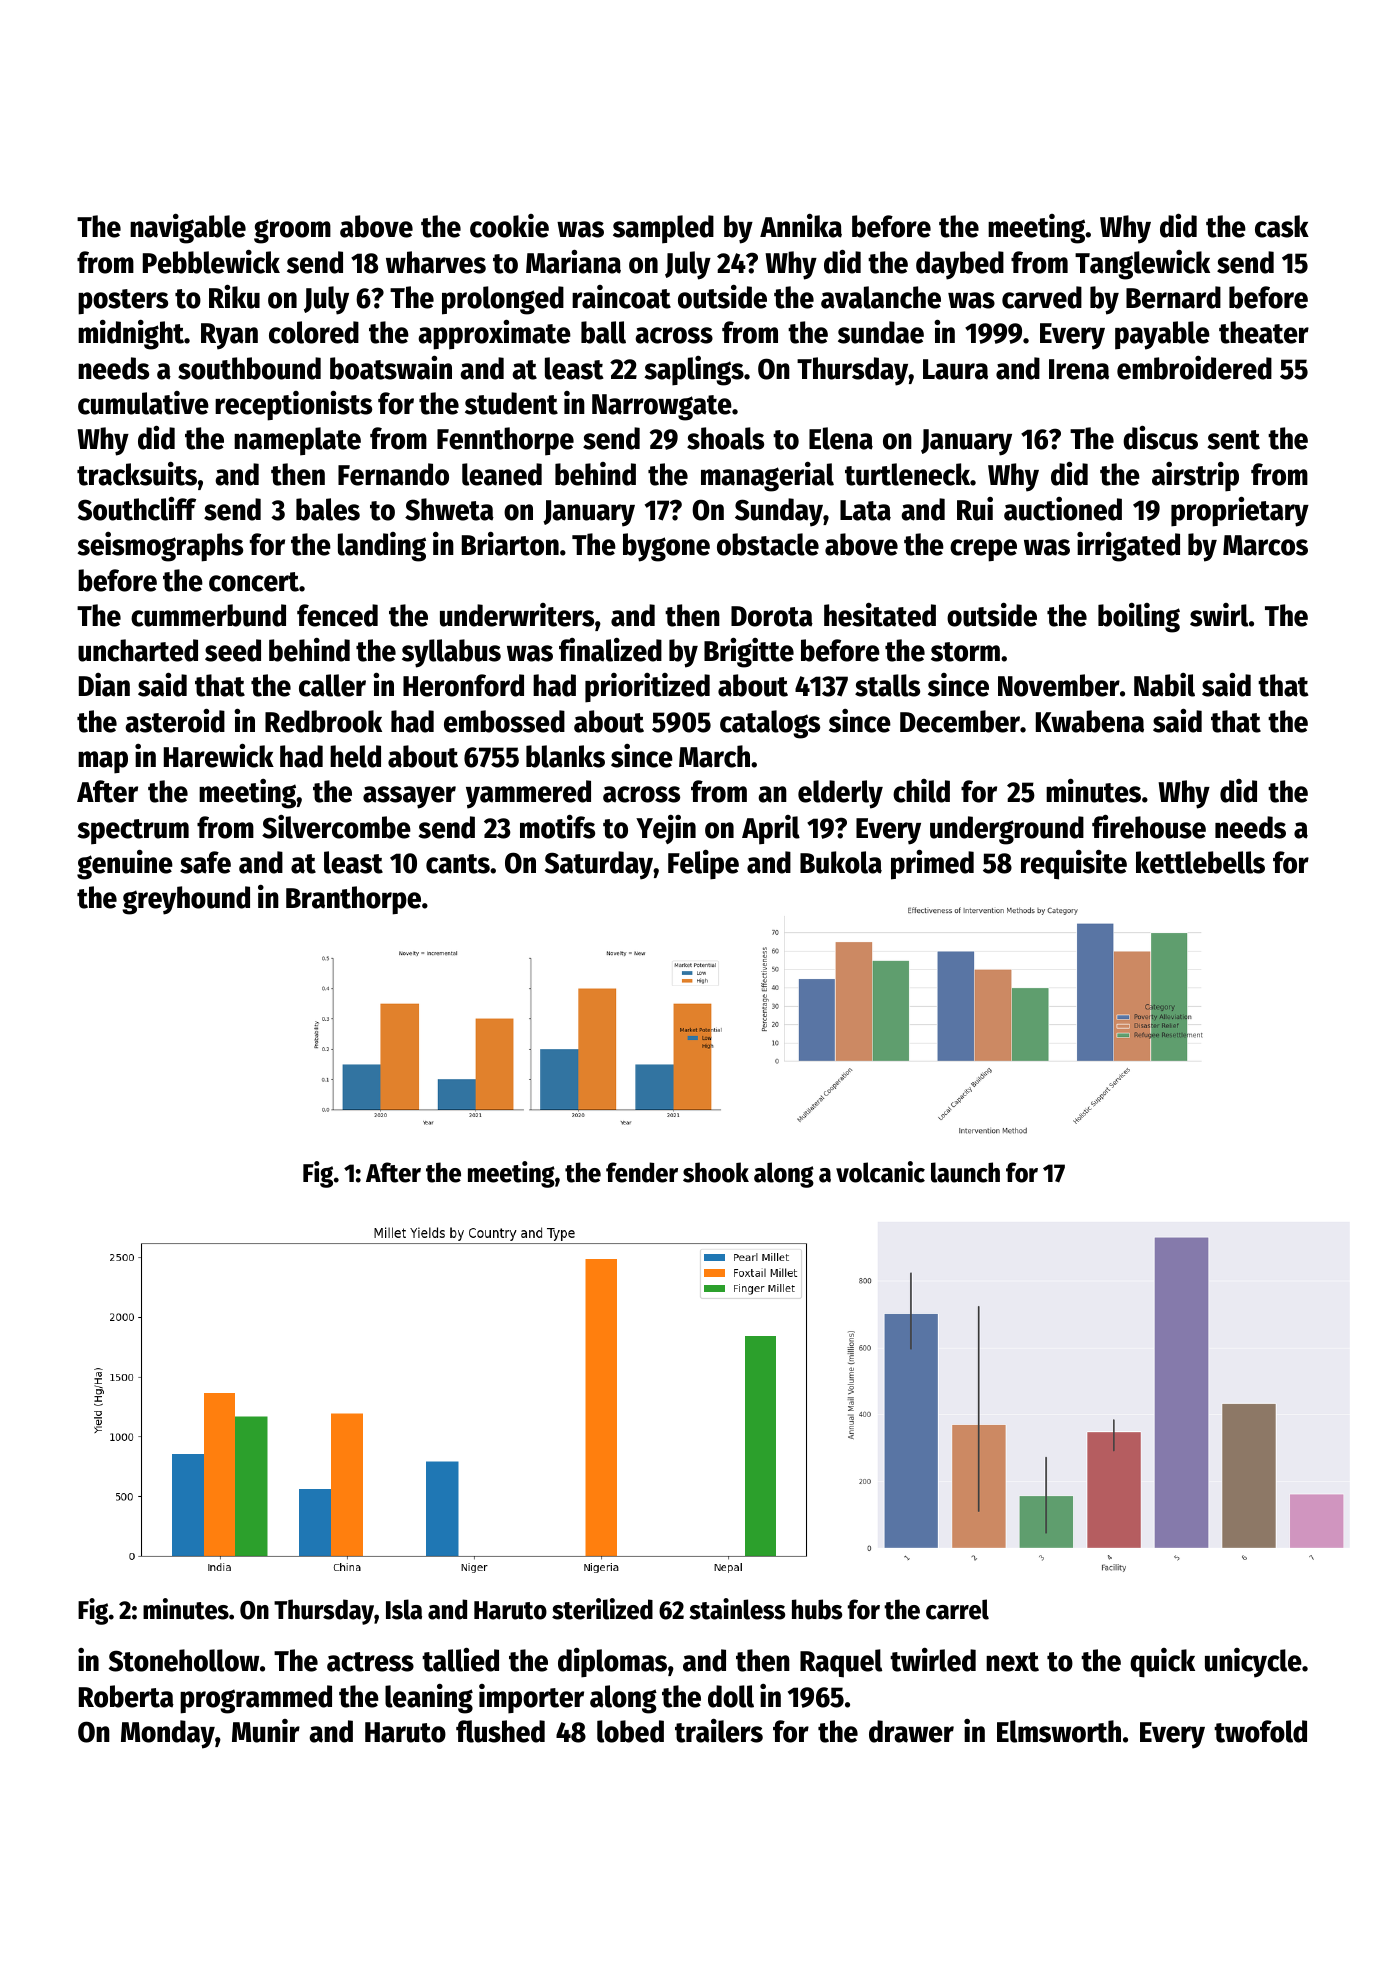 This screenshot has height=1969, width=1386. I want to click on twofold, so click(1260, 1731).
